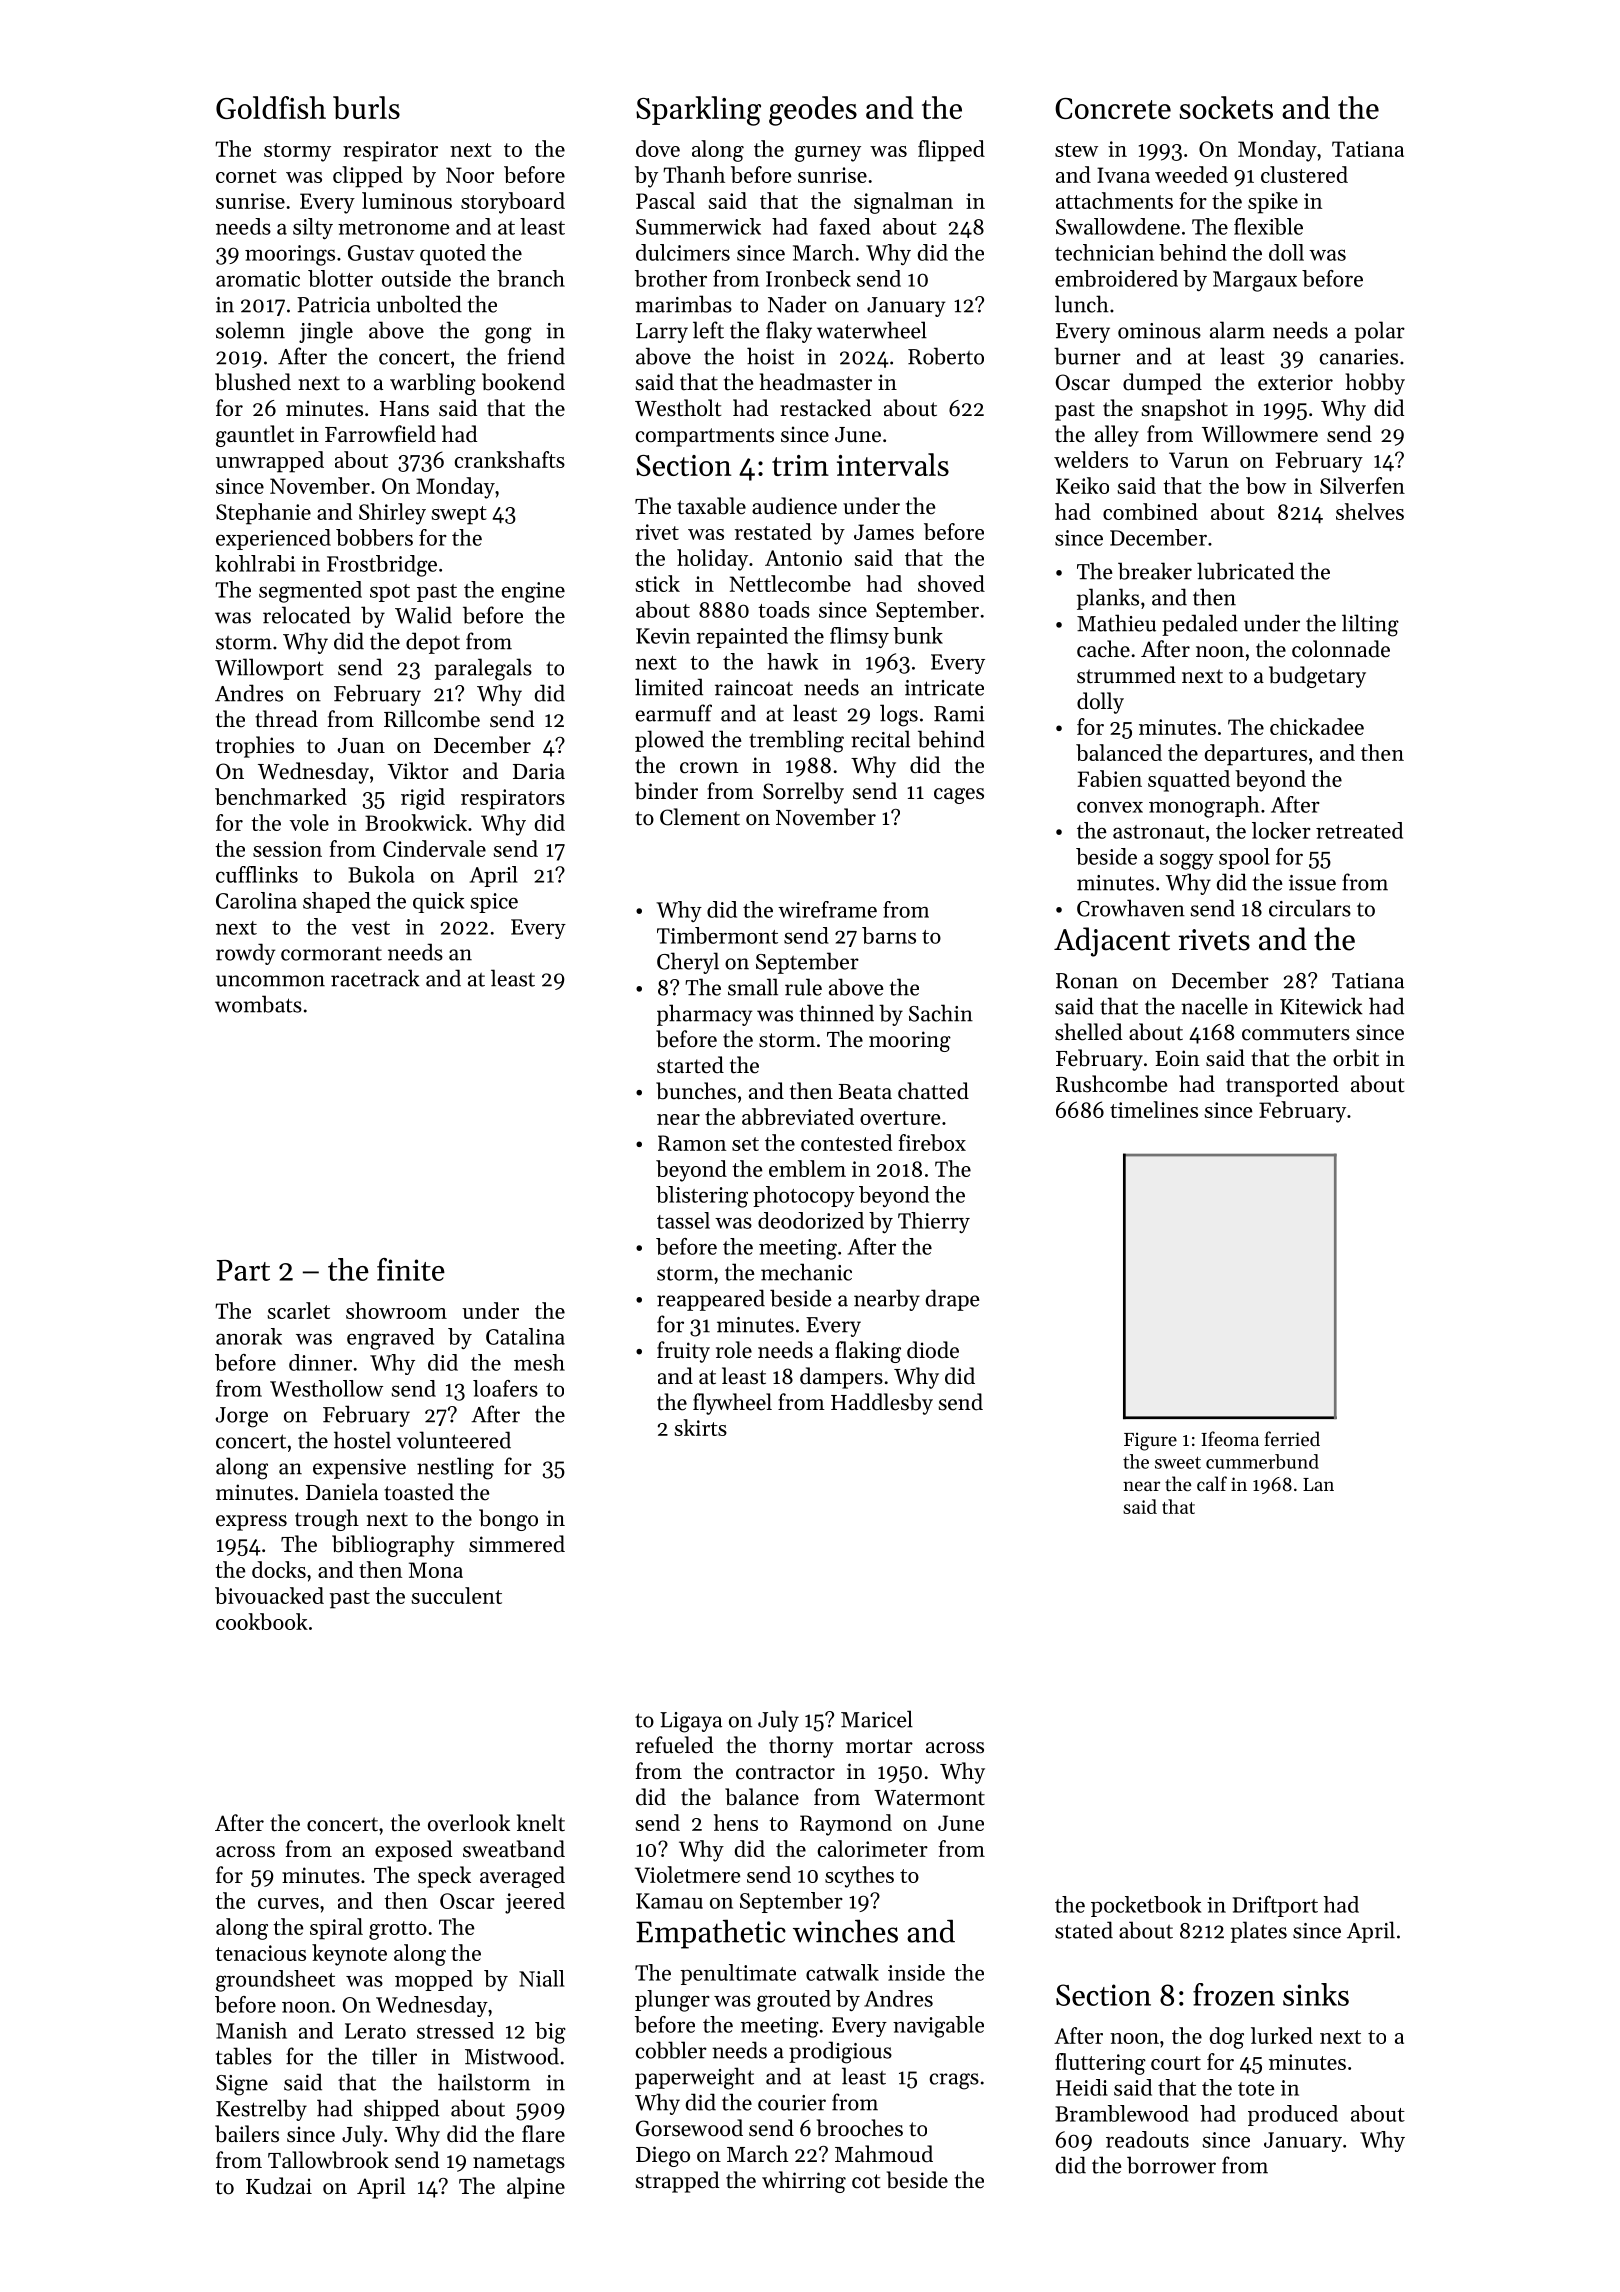  Describe the element at coordinates (536, 2188) in the image. I see `alpine` at that location.
